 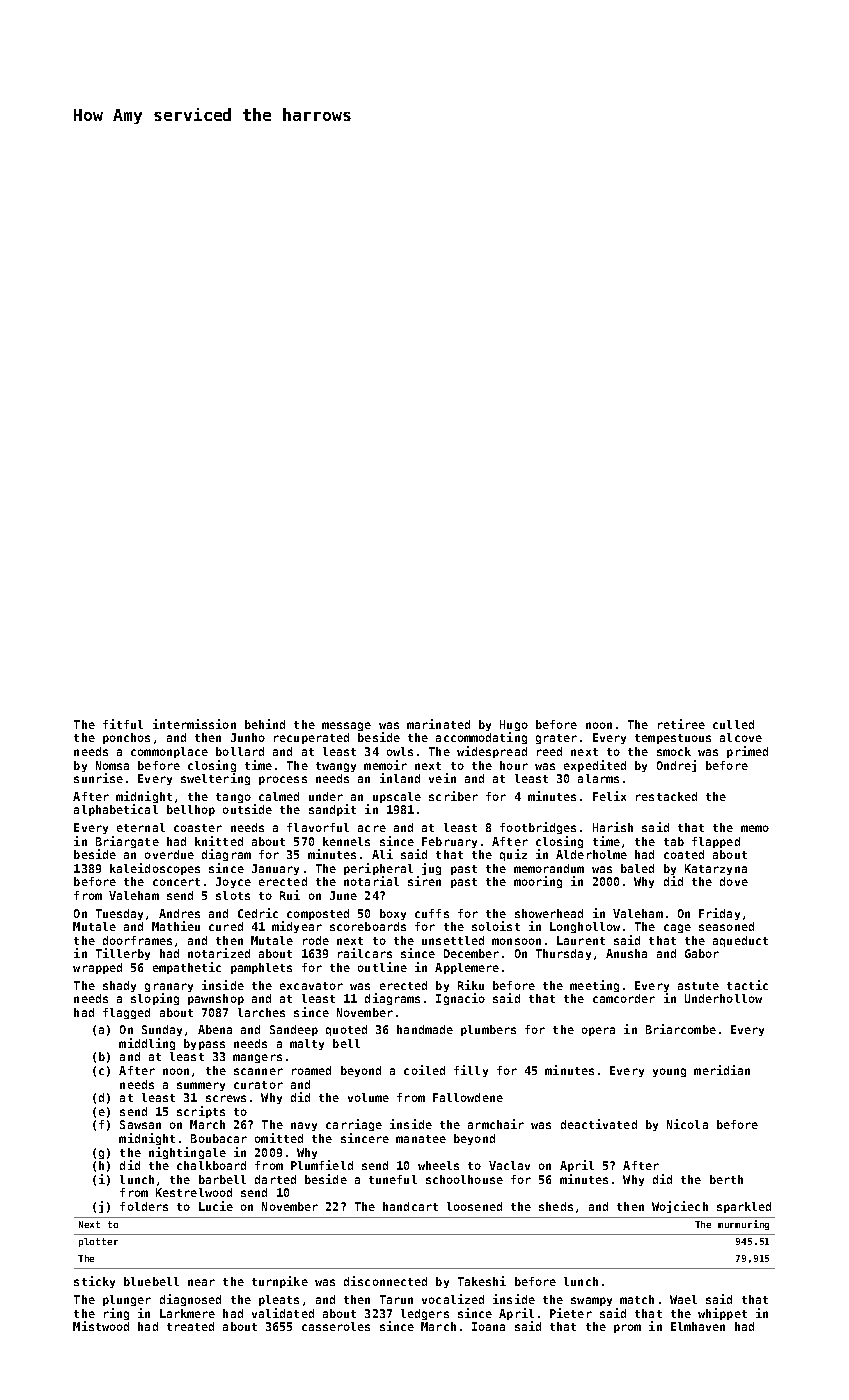 What do you see at coordinates (449, 842) in the image?
I see `February` at bounding box center [449, 842].
